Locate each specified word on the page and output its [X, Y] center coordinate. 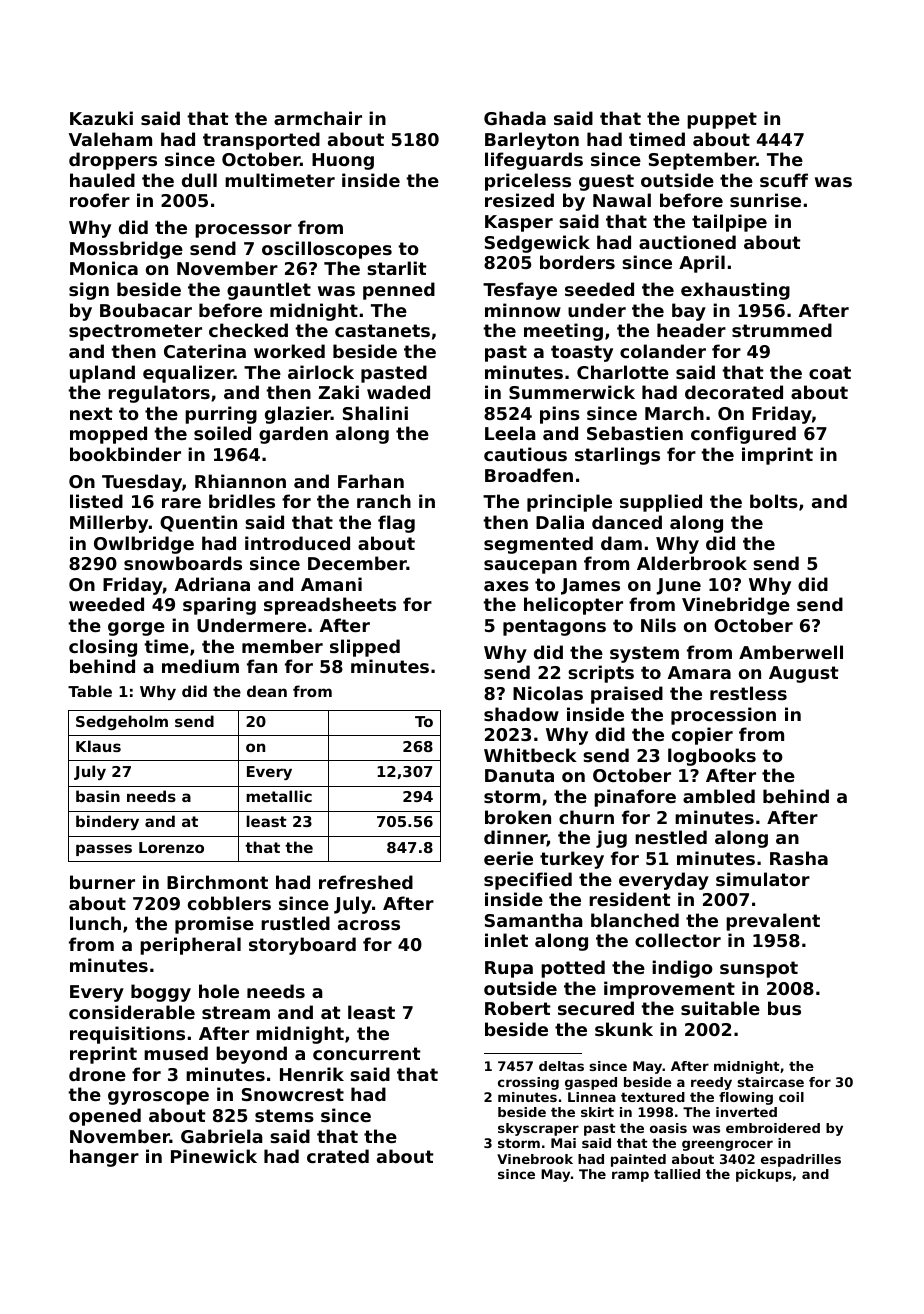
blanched [635, 920]
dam [621, 543]
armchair [318, 118]
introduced [297, 543]
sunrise [765, 200]
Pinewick [214, 1156]
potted [573, 969]
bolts [774, 501]
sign [89, 291]
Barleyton [532, 141]
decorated [734, 392]
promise [214, 925]
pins [560, 415]
